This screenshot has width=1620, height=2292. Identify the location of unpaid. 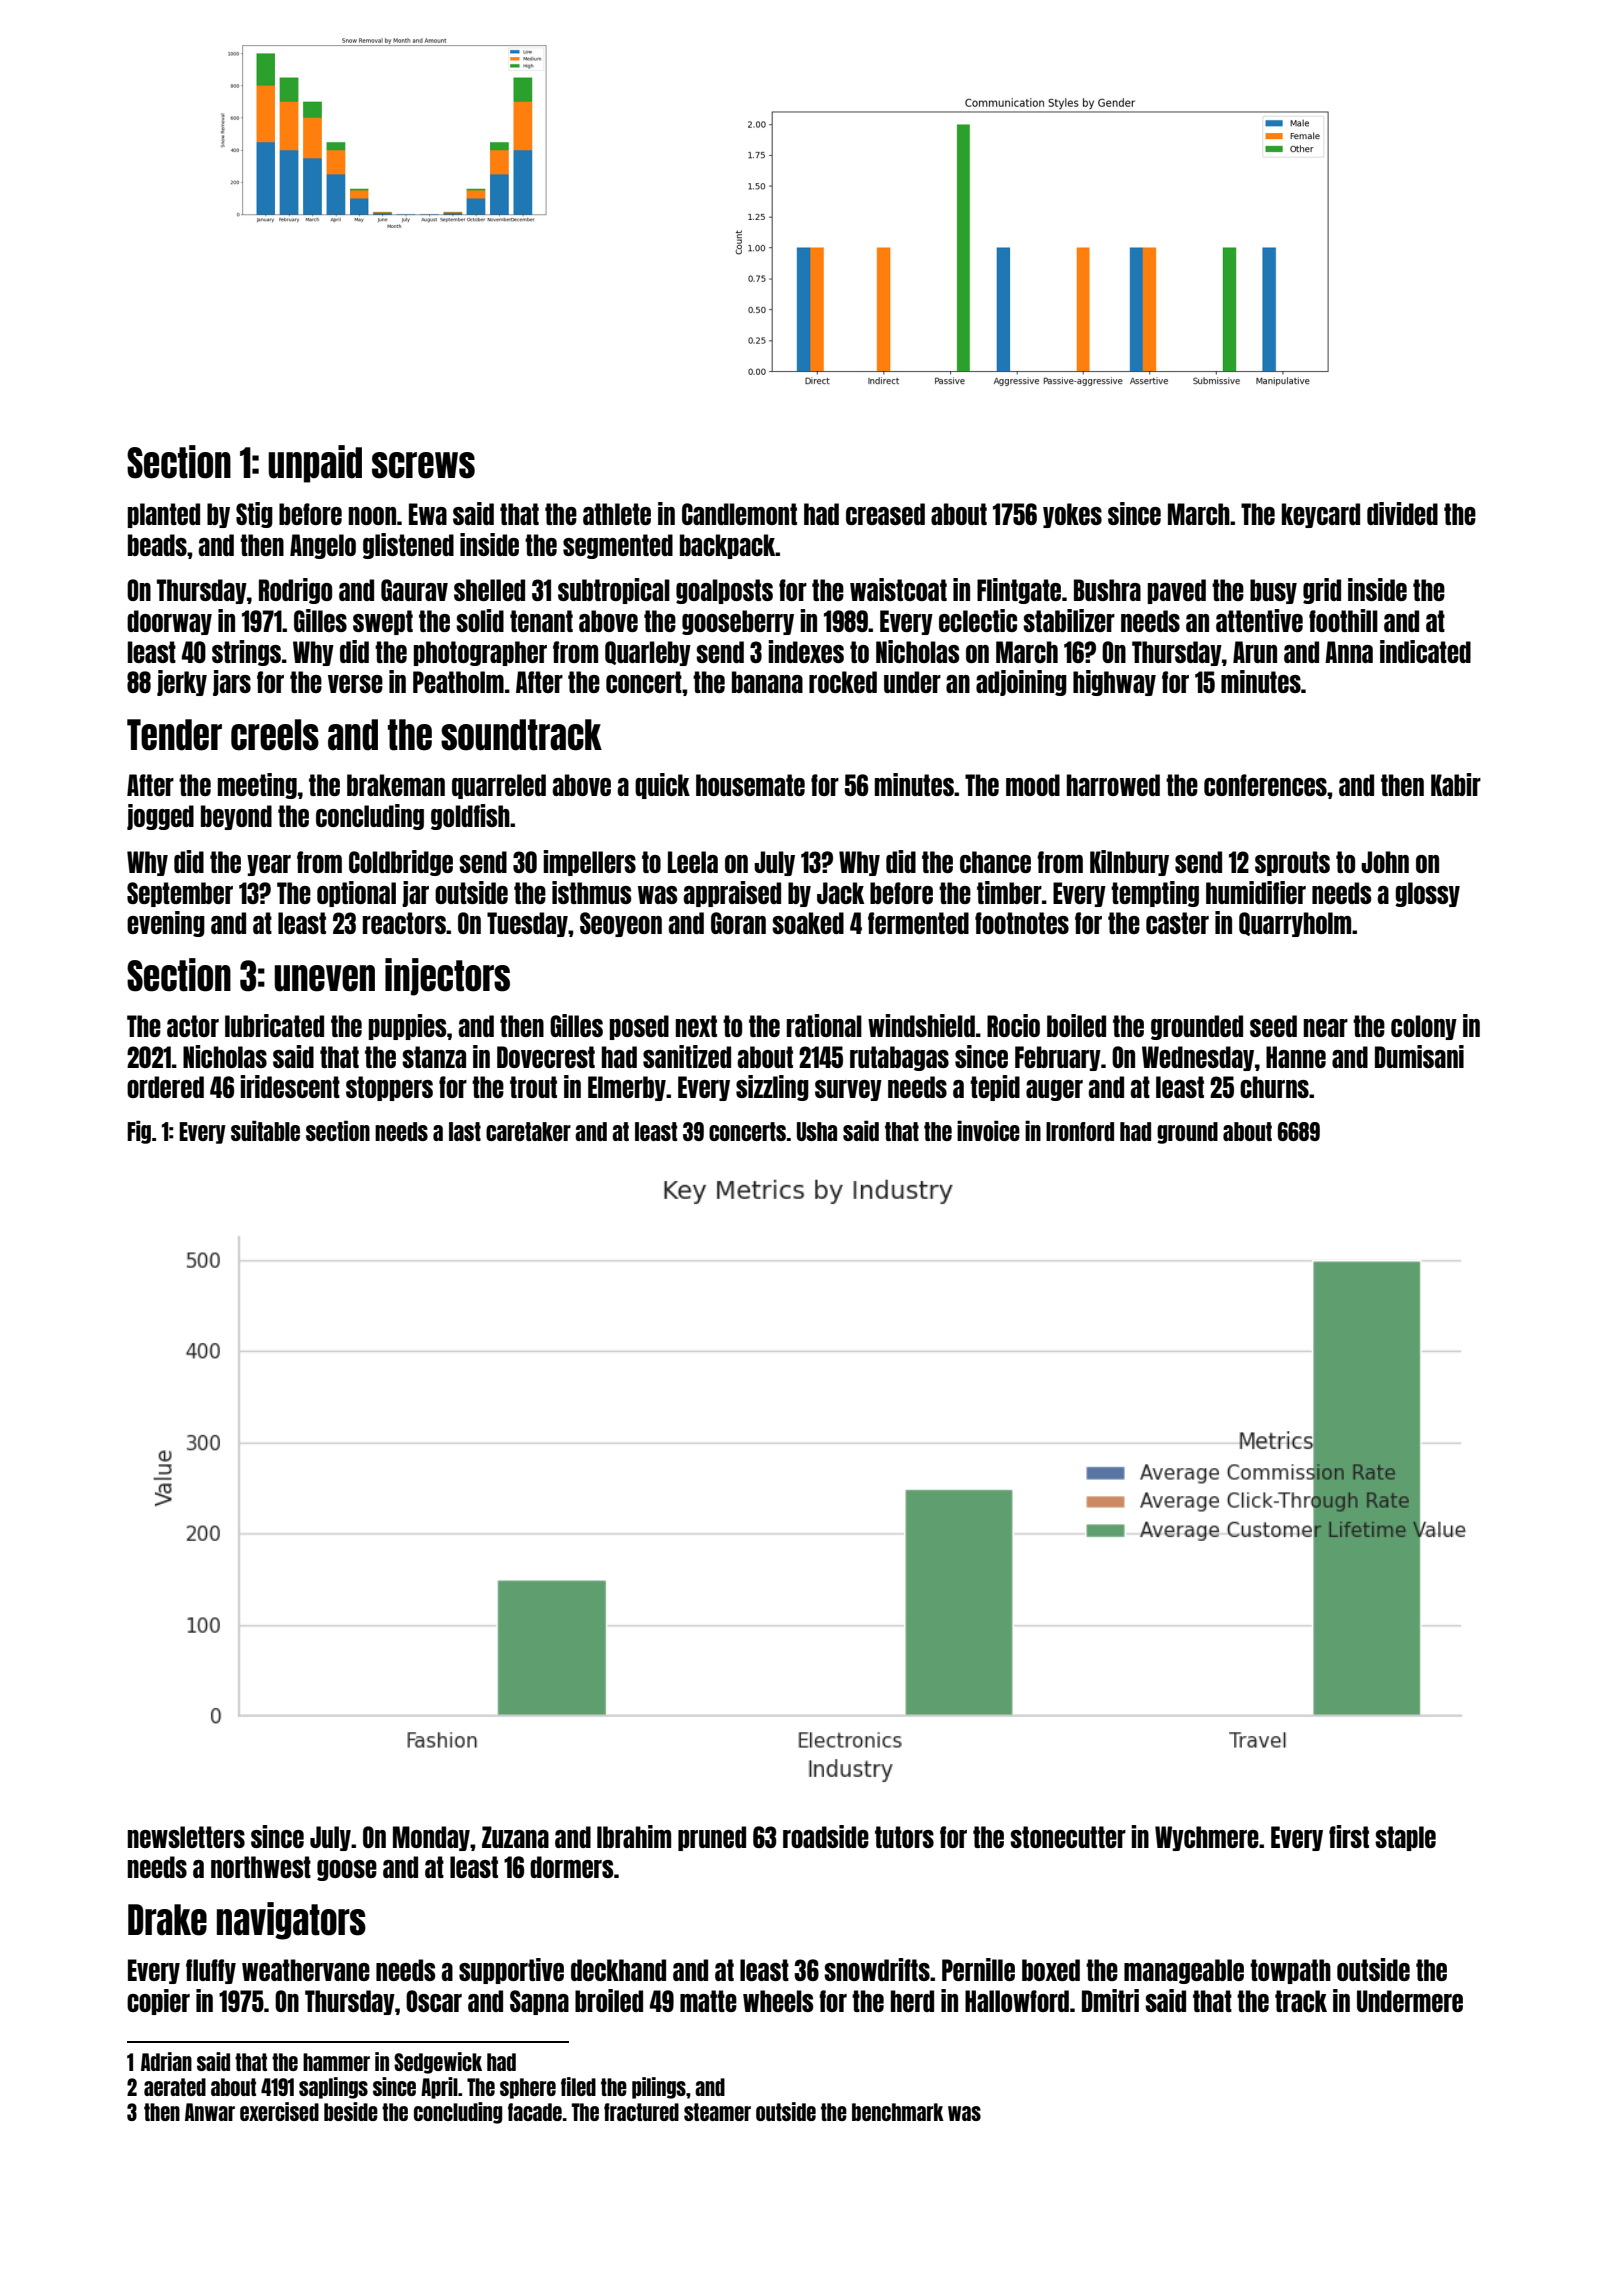
(315, 464).
